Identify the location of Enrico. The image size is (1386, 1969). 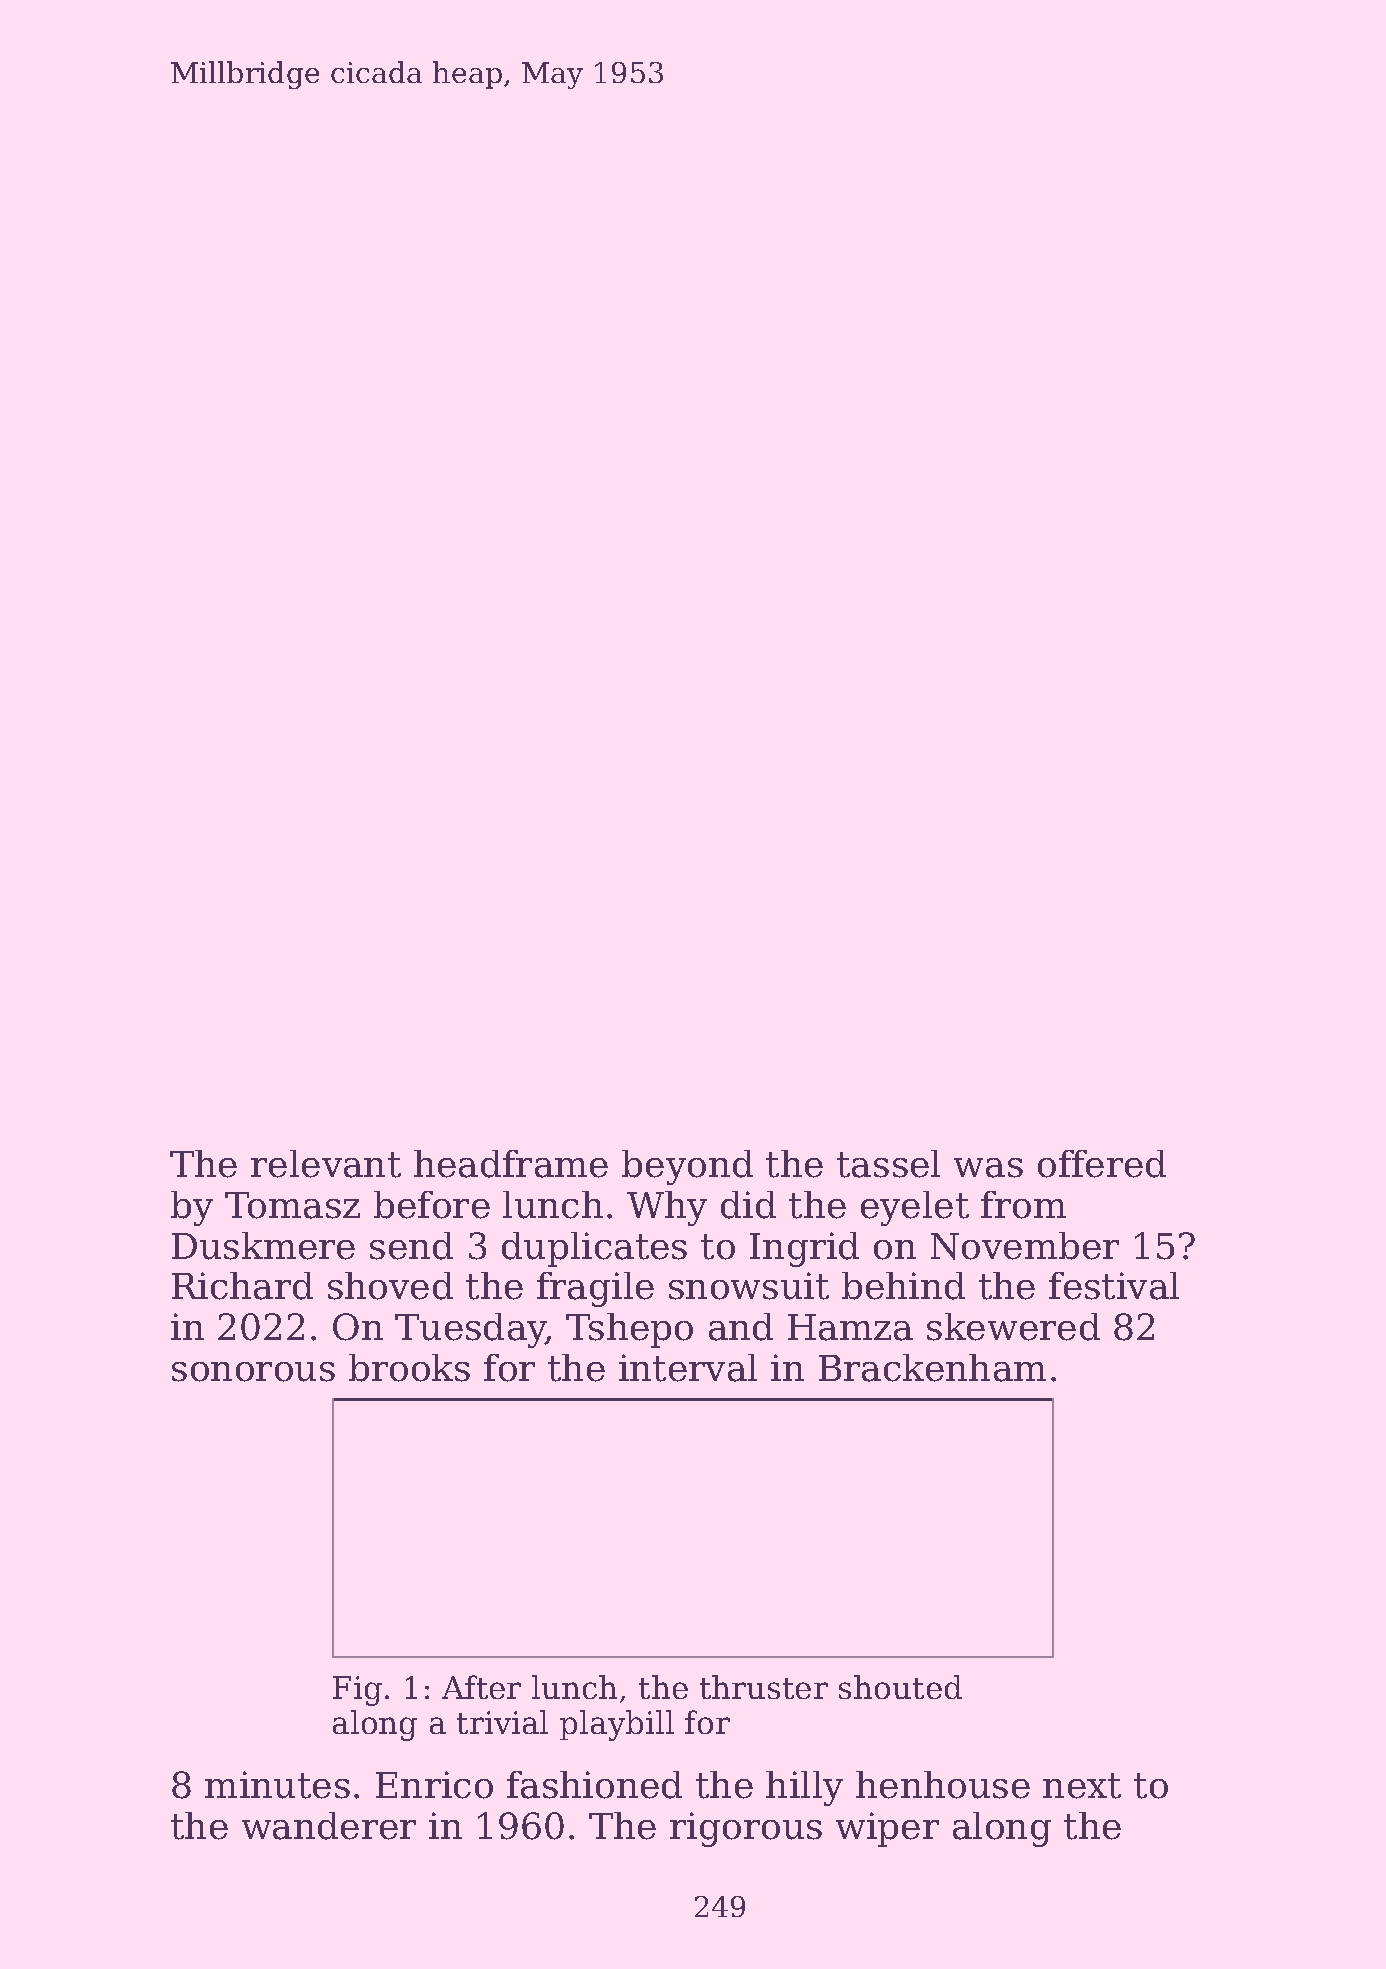
(434, 1785).
